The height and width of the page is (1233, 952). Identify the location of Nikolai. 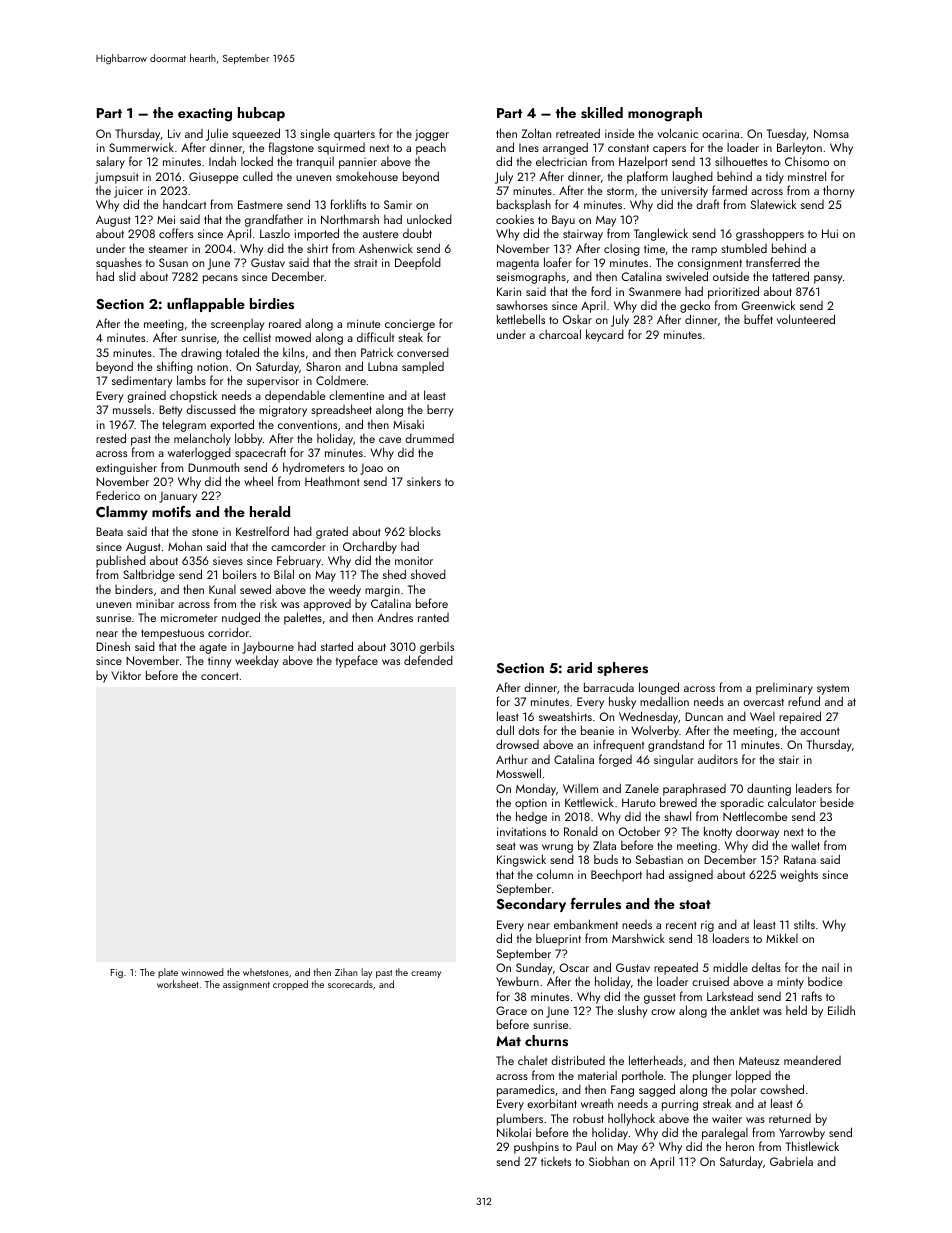
(514, 1132).
